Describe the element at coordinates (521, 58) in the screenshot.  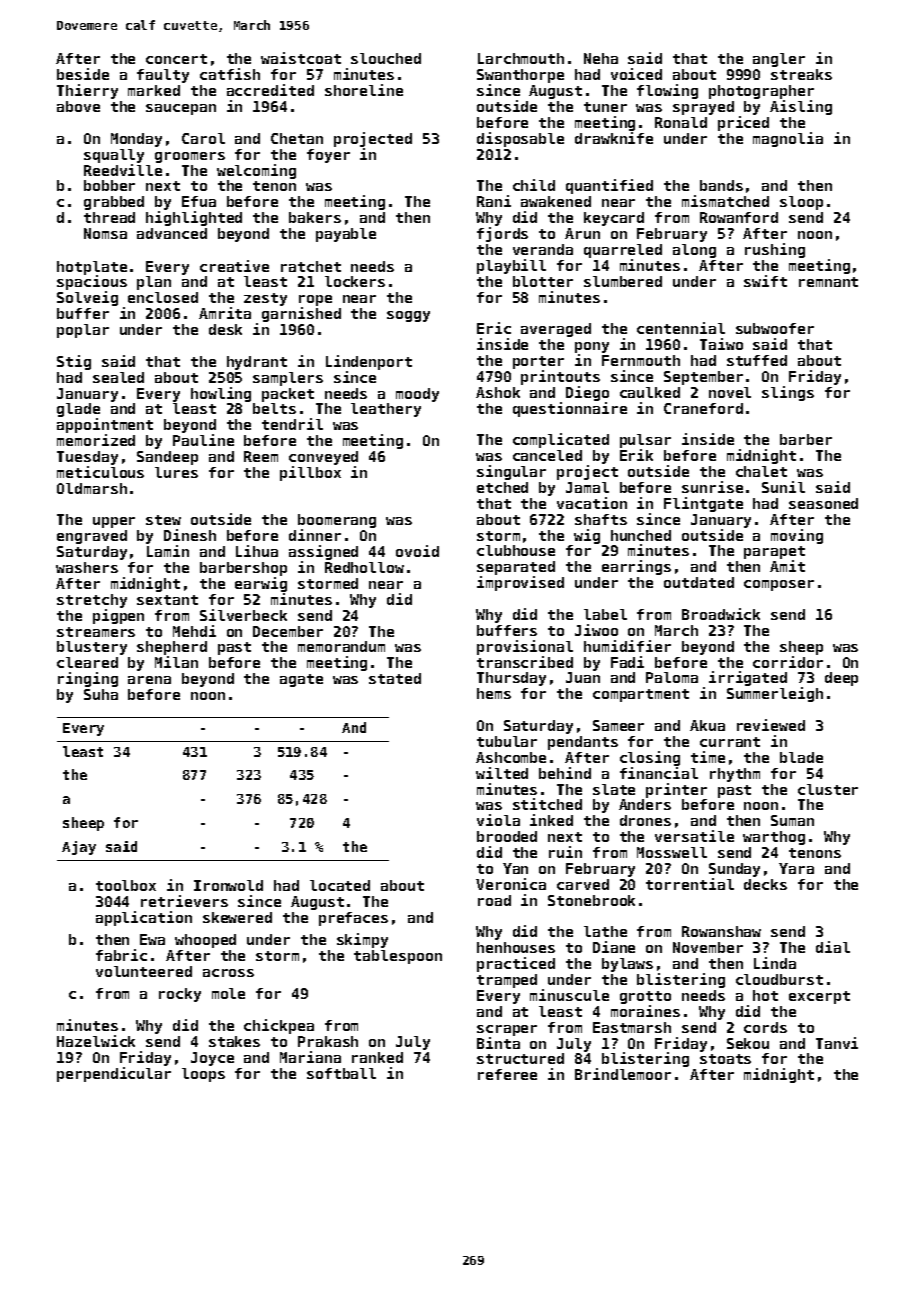
I see `Larchmouth` at that location.
